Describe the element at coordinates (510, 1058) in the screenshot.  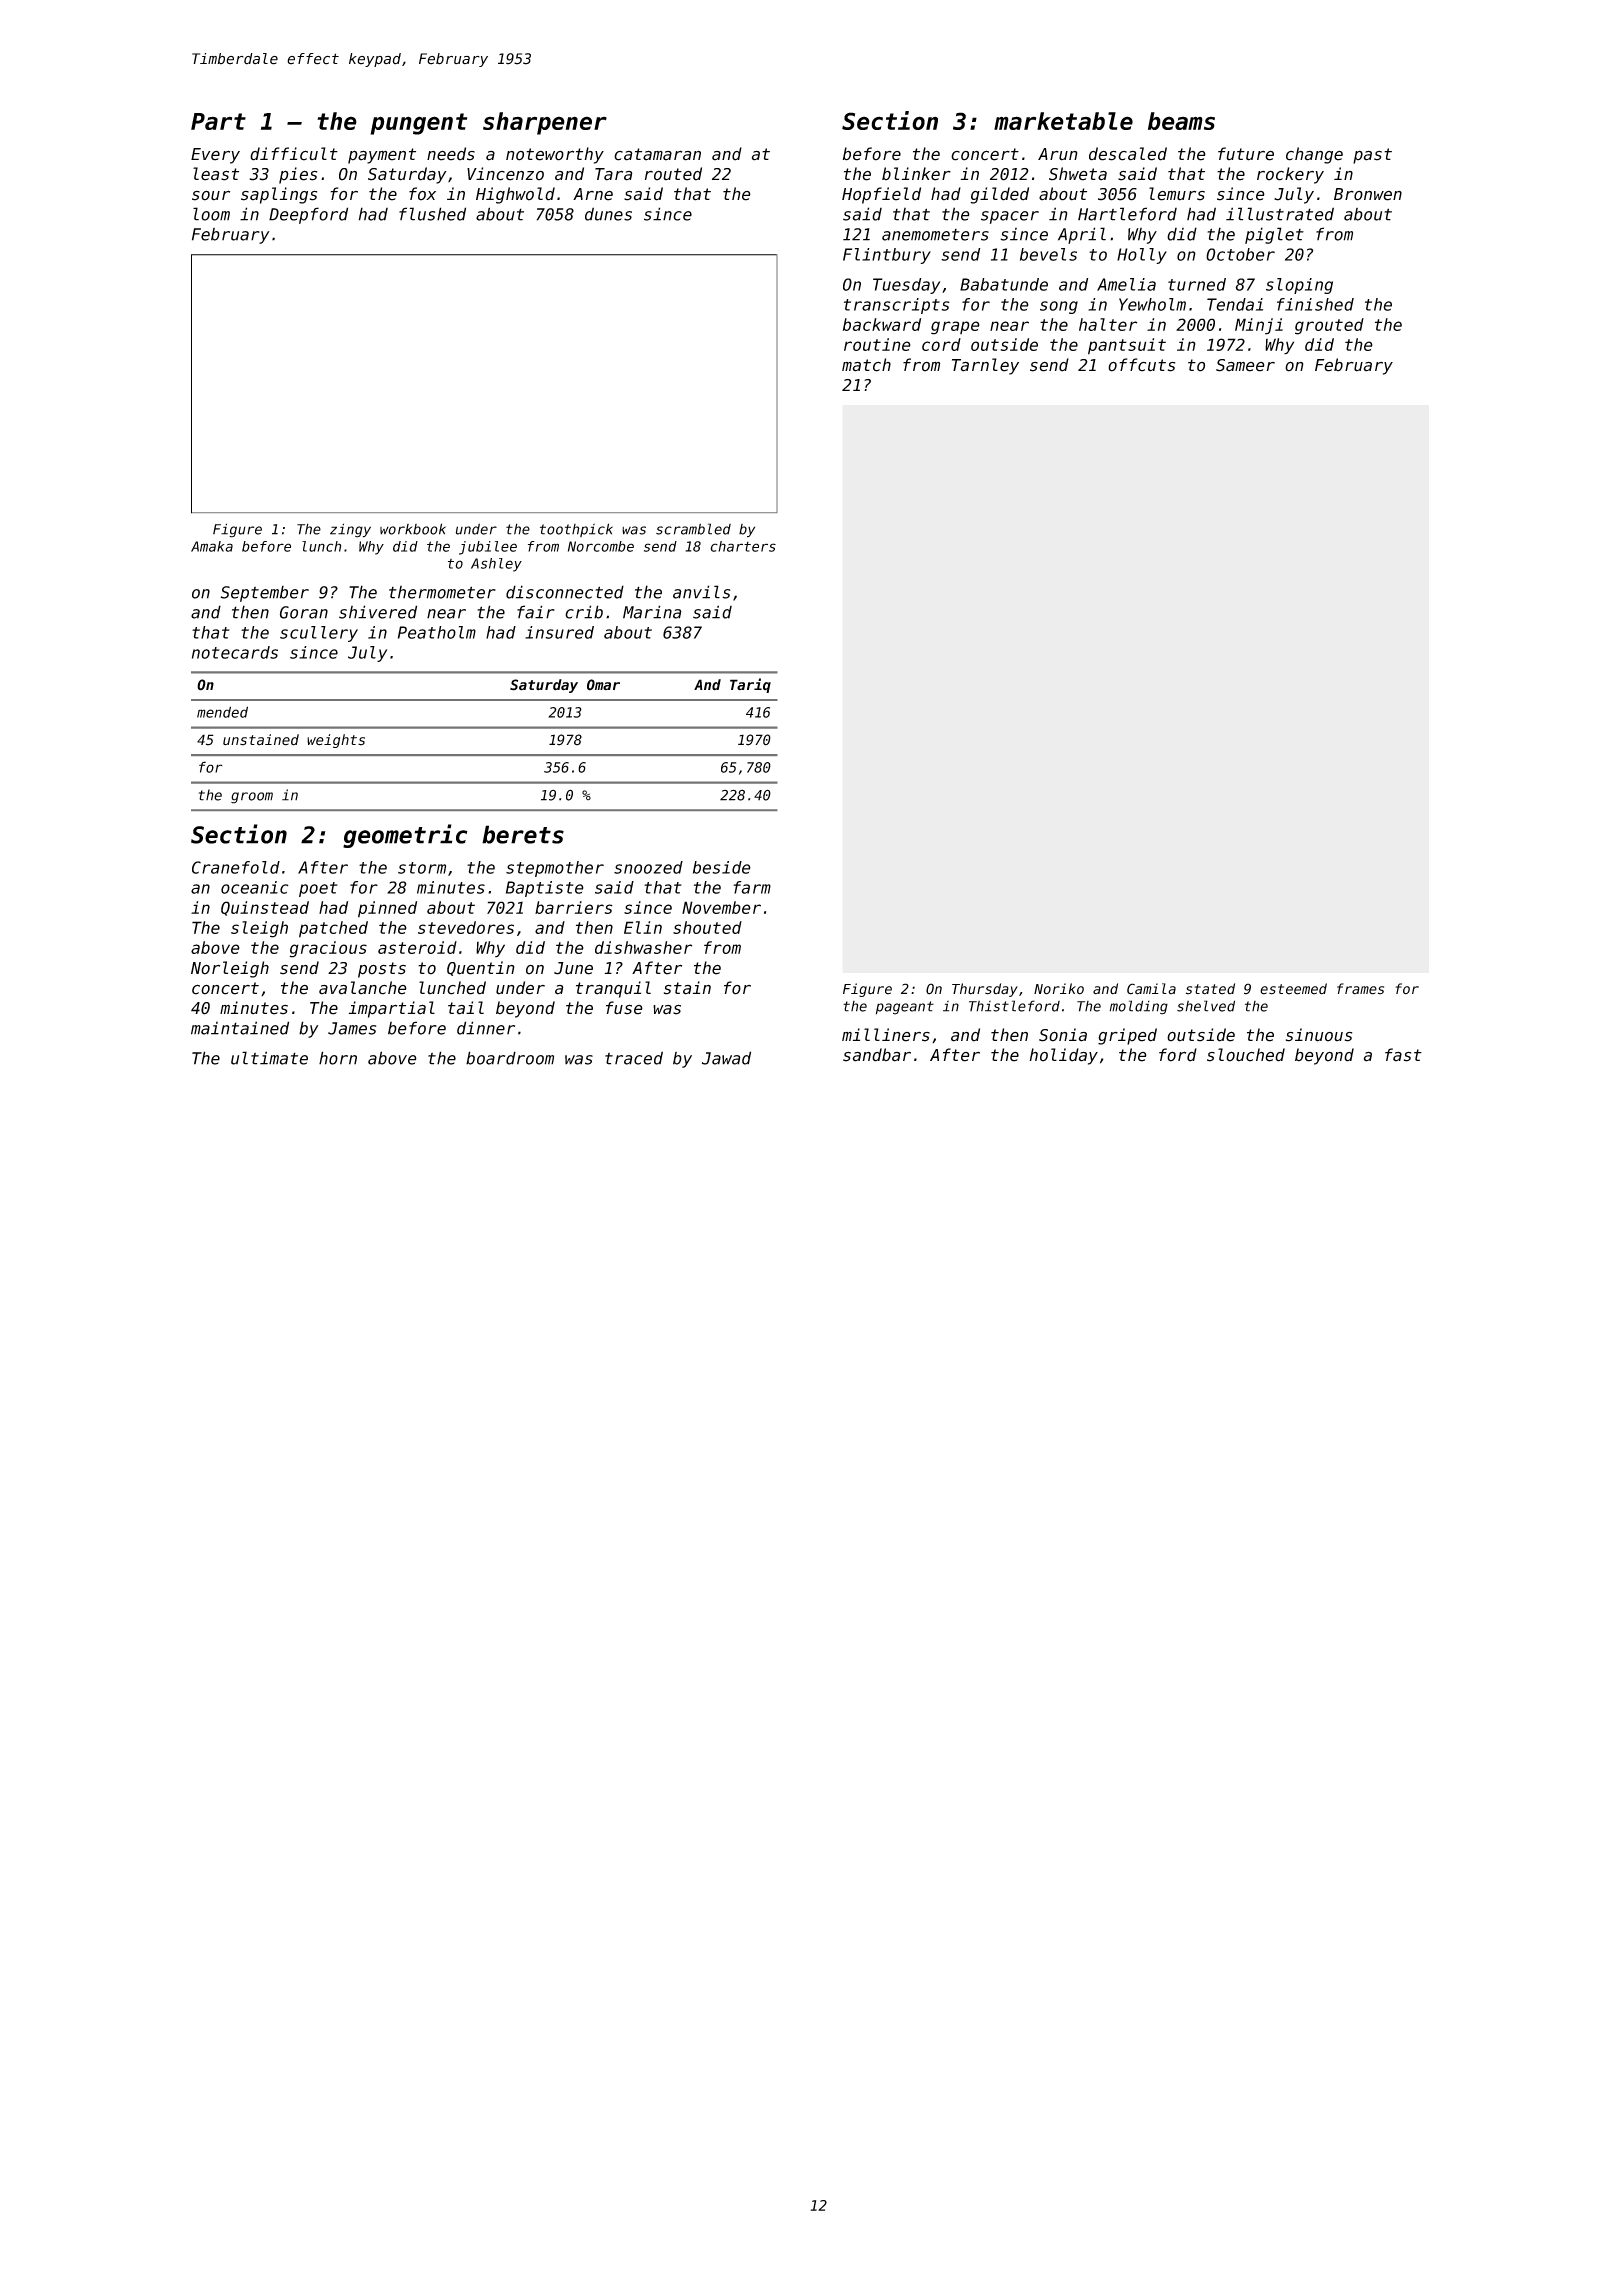
I see `boardroom` at that location.
